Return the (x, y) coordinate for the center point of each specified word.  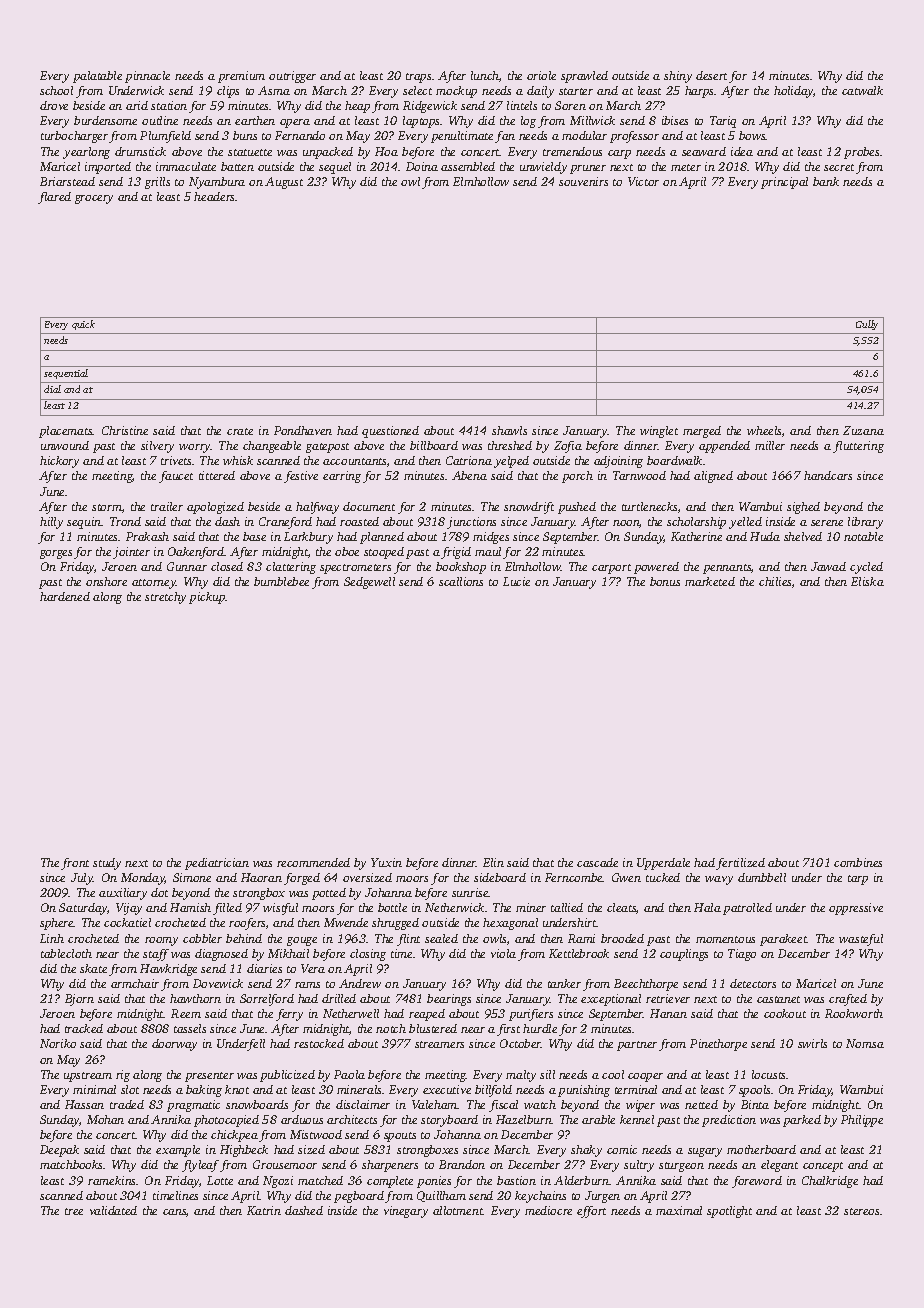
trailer (167, 506)
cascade (597, 862)
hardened (65, 596)
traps (418, 78)
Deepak (59, 1151)
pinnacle (147, 77)
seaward (704, 151)
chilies (775, 581)
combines (858, 862)
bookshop (461, 568)
